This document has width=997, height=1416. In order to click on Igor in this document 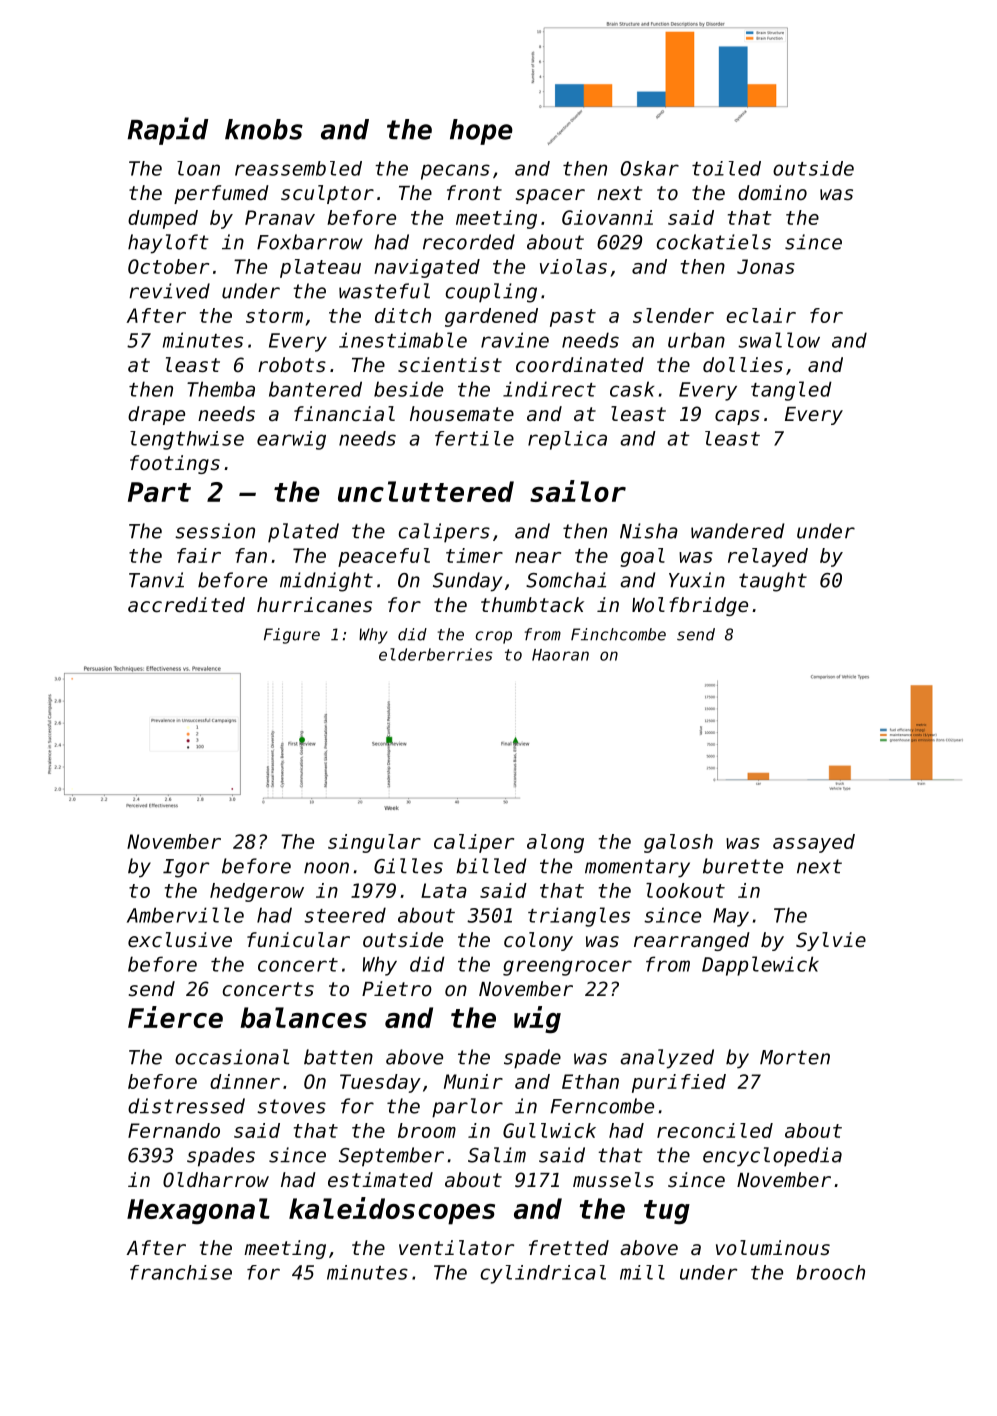, I will do `click(186, 868)`.
